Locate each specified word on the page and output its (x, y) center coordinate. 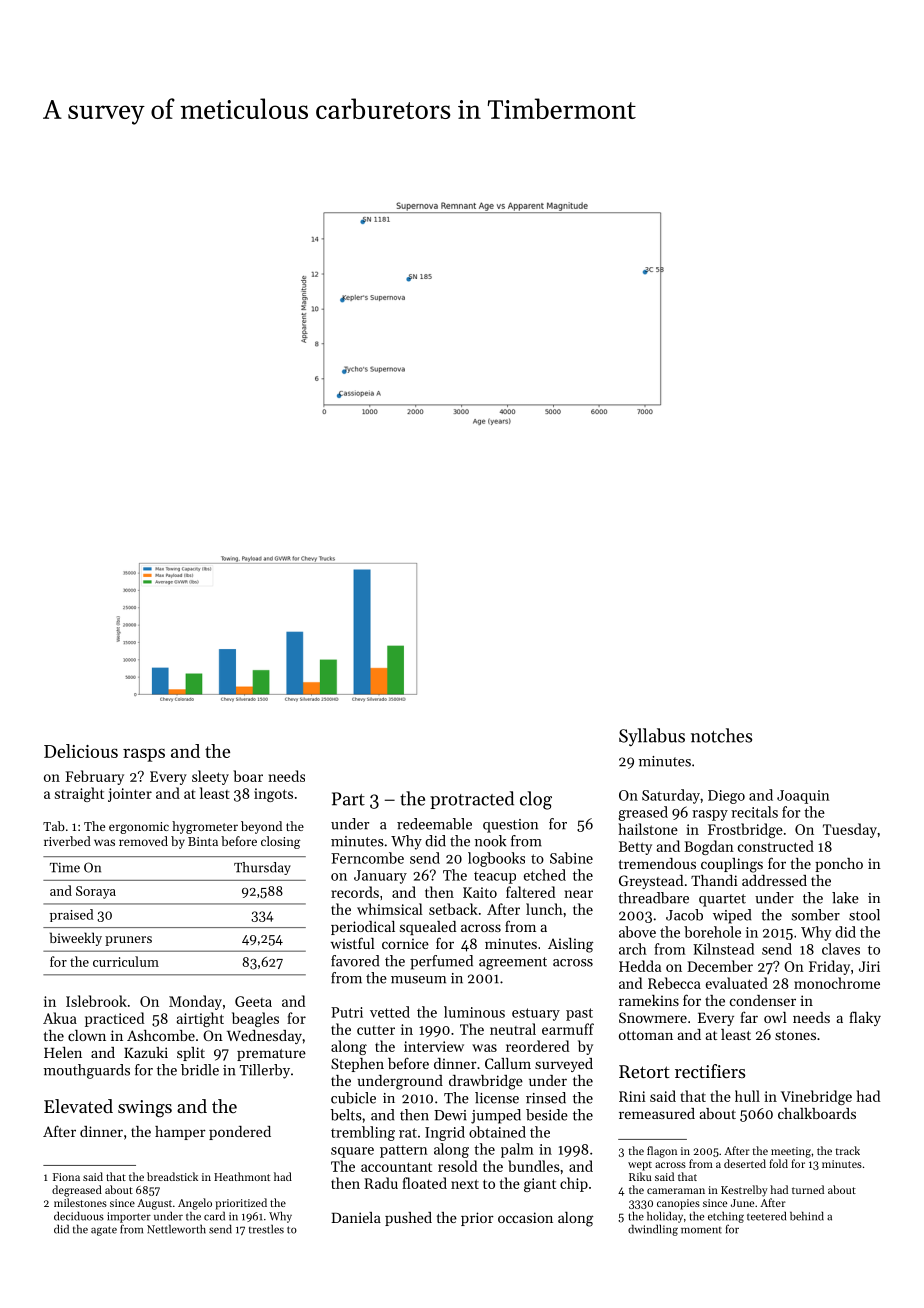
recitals (754, 812)
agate (104, 1231)
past (579, 1014)
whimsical (390, 909)
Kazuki (146, 1052)
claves (841, 949)
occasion (525, 1217)
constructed (776, 846)
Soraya (96, 892)
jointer (130, 795)
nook (490, 841)
